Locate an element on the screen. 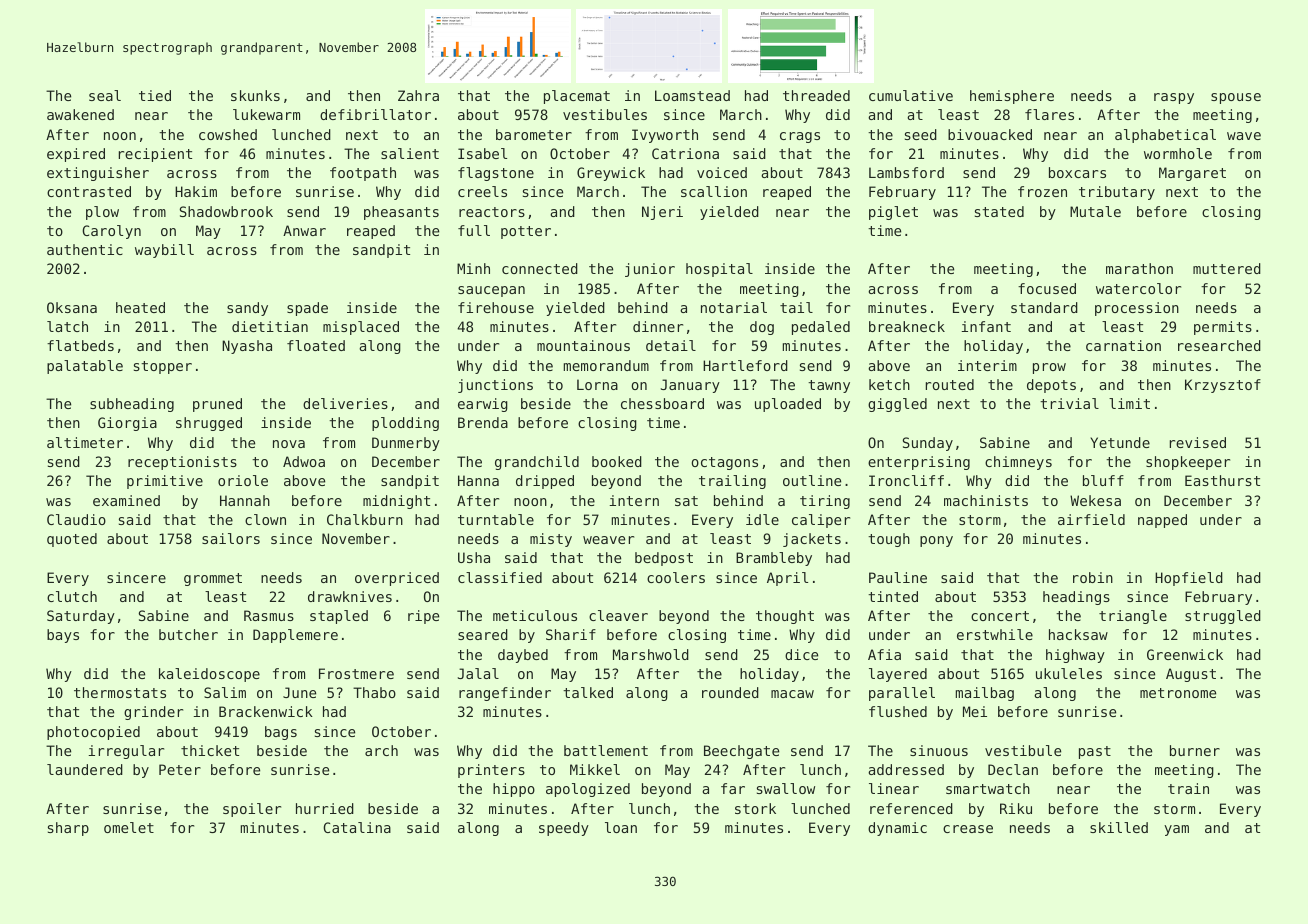  examined is located at coordinates (126, 500).
